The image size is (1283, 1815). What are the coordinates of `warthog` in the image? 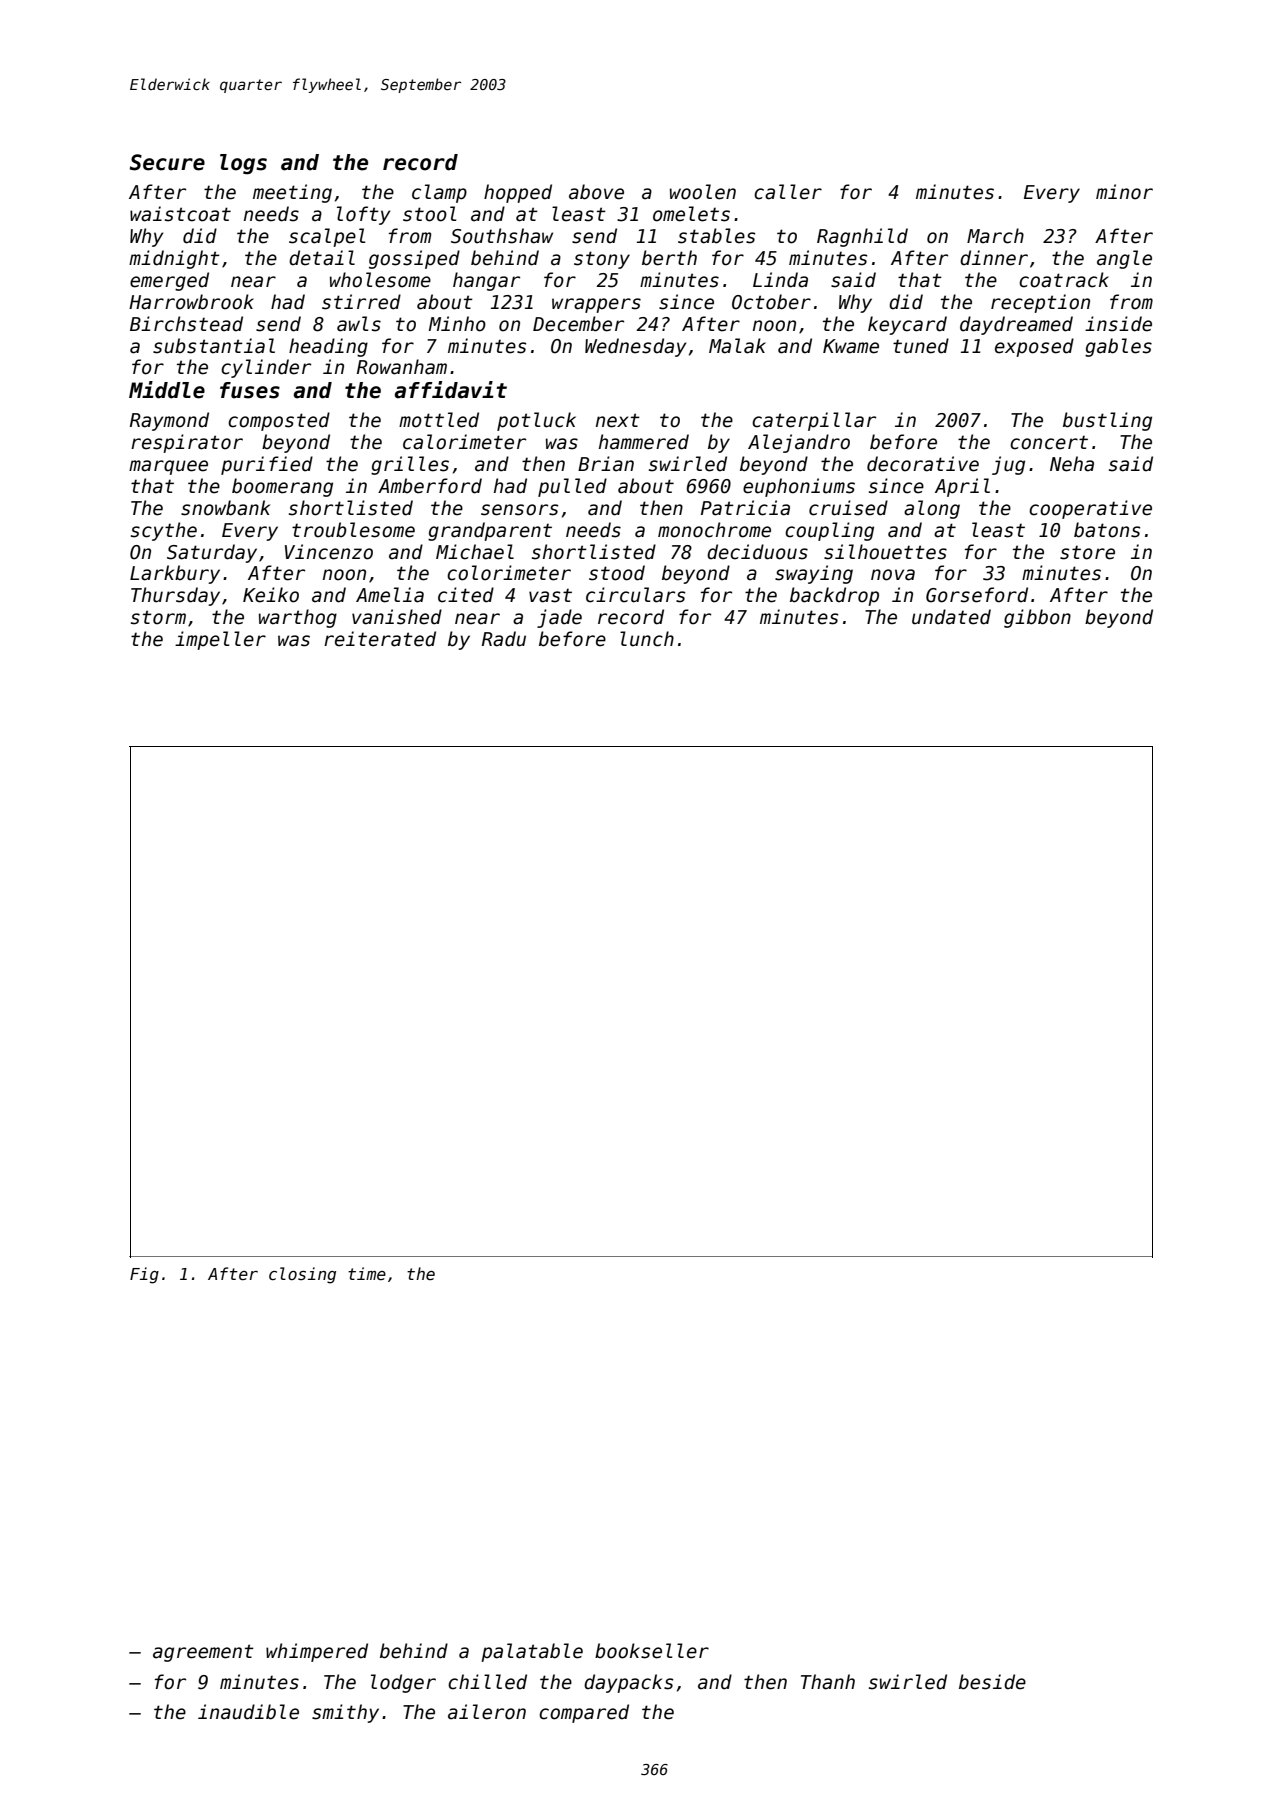 It's located at (298, 618).
